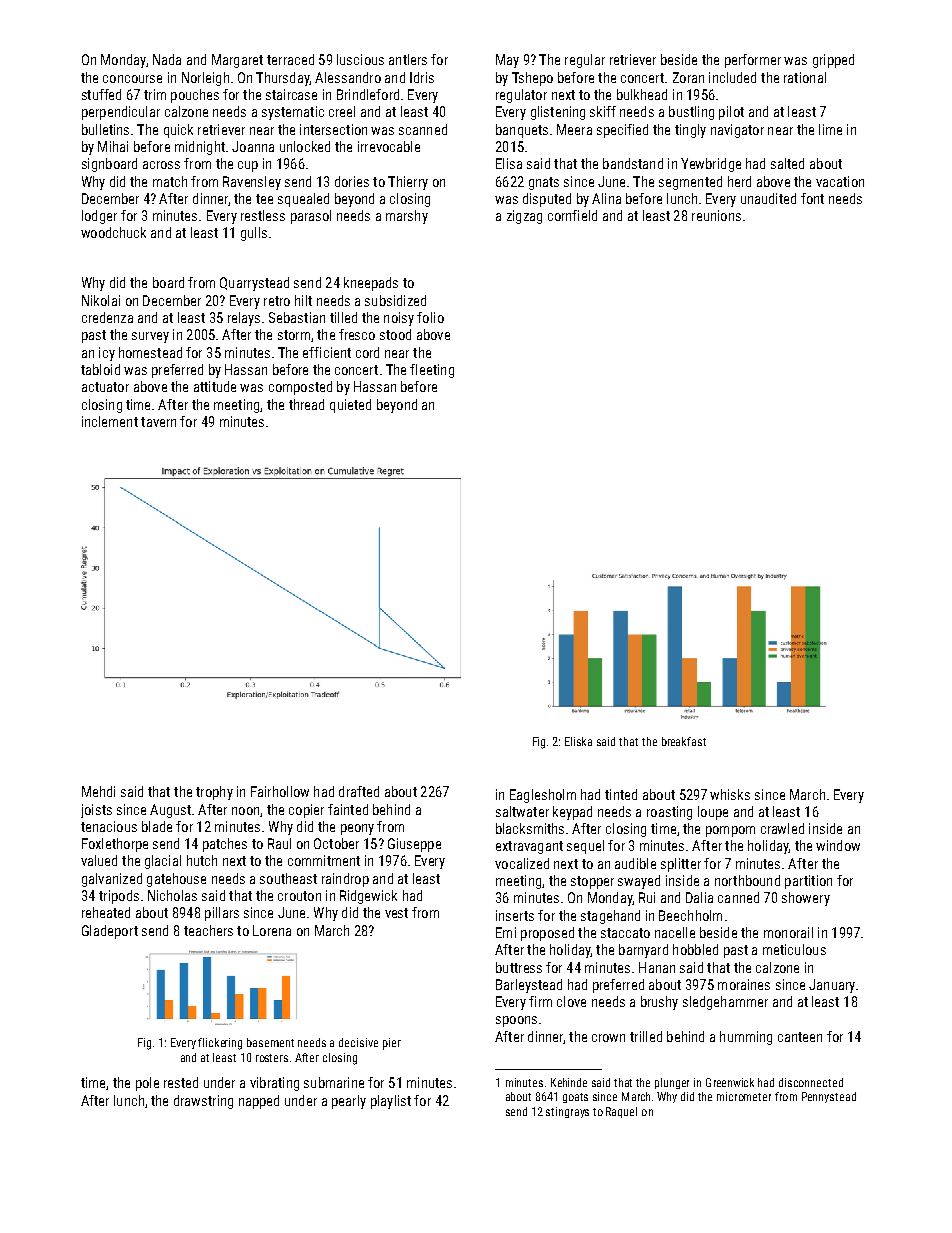  I want to click on drawstring, so click(203, 1102).
